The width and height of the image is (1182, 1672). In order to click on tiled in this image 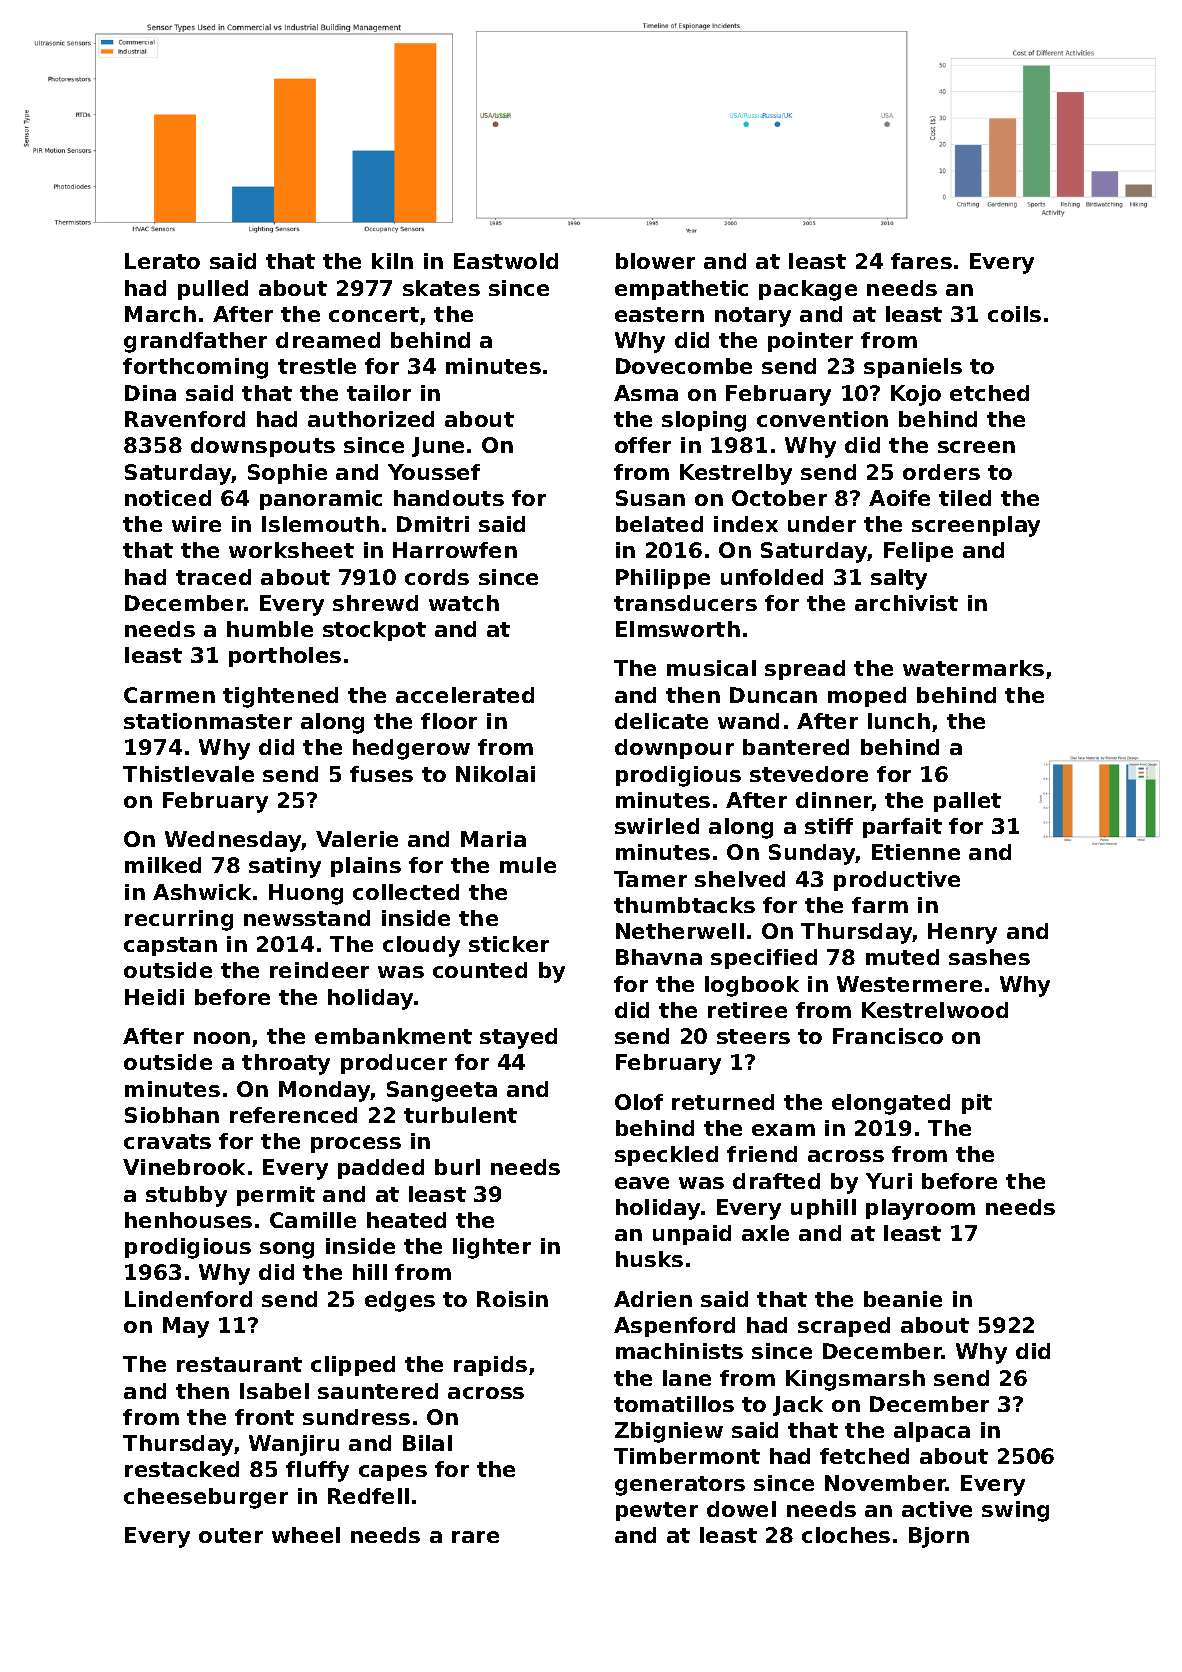, I will do `click(965, 498)`.
